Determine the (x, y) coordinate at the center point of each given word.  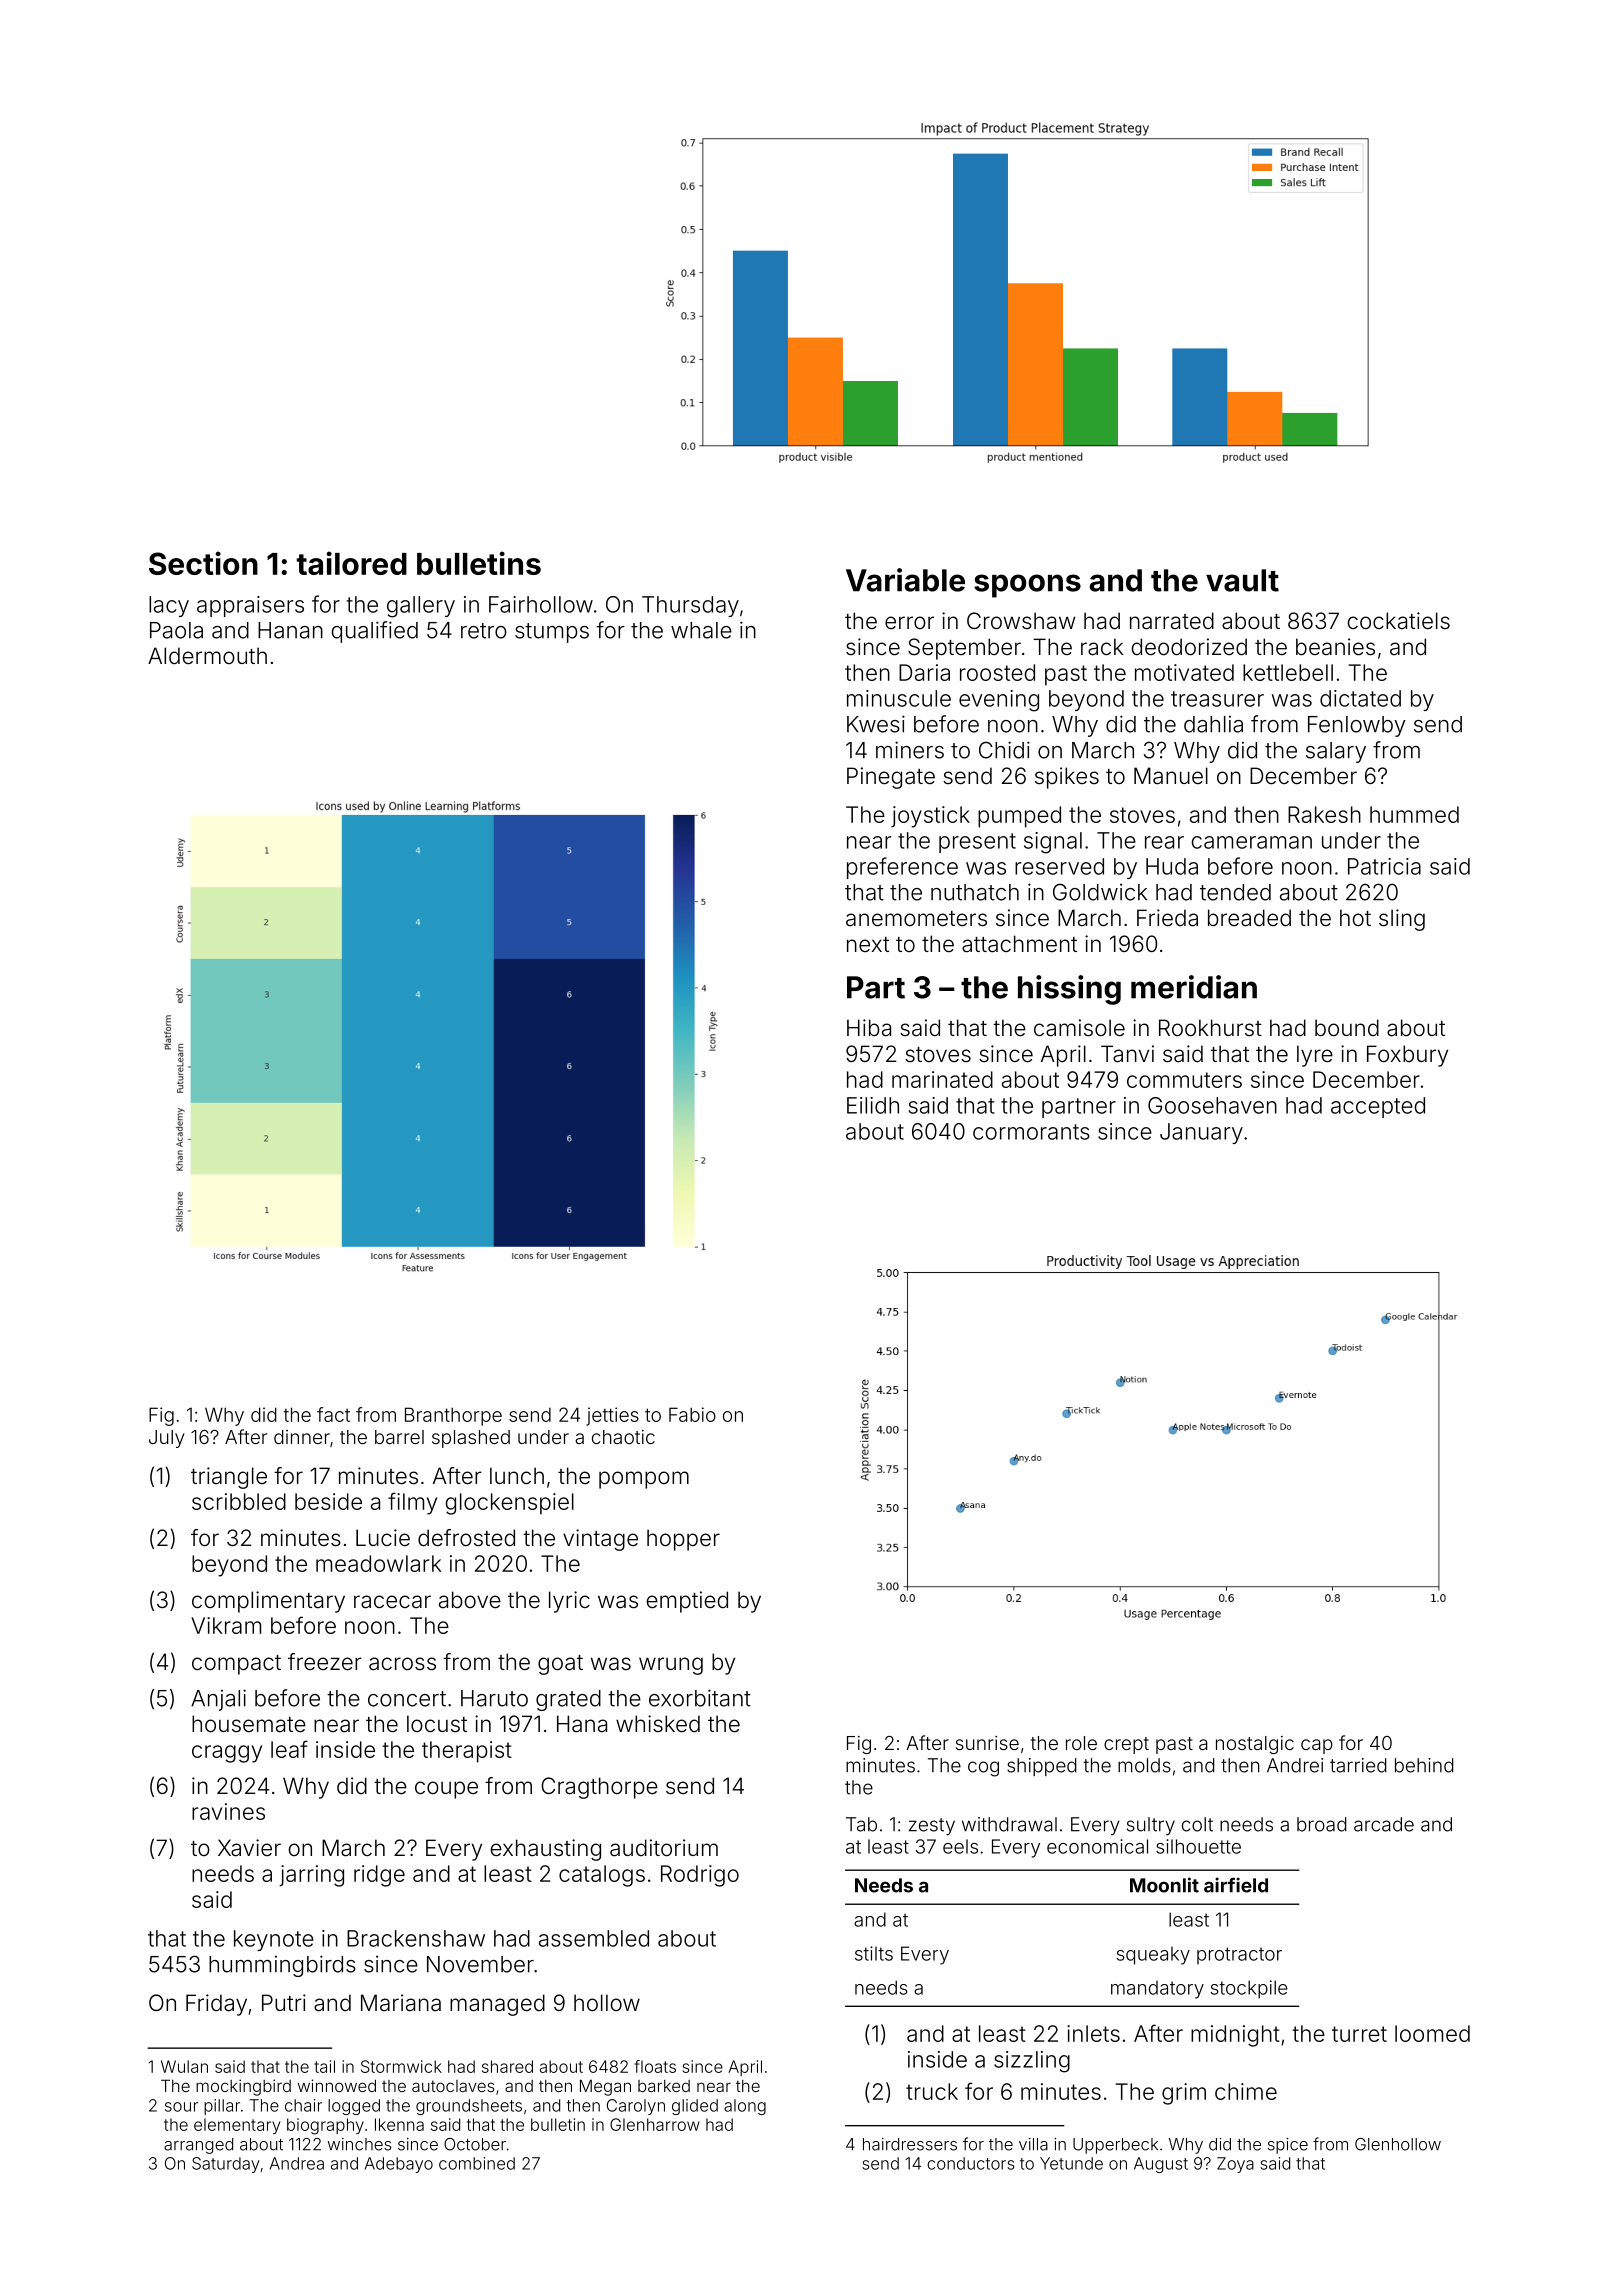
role (1081, 1743)
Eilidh (873, 1105)
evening (999, 701)
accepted (1378, 1107)
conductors (970, 2163)
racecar (392, 1602)
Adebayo (399, 2165)
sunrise (987, 1743)
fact (333, 1414)
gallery (421, 607)
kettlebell (1288, 672)
